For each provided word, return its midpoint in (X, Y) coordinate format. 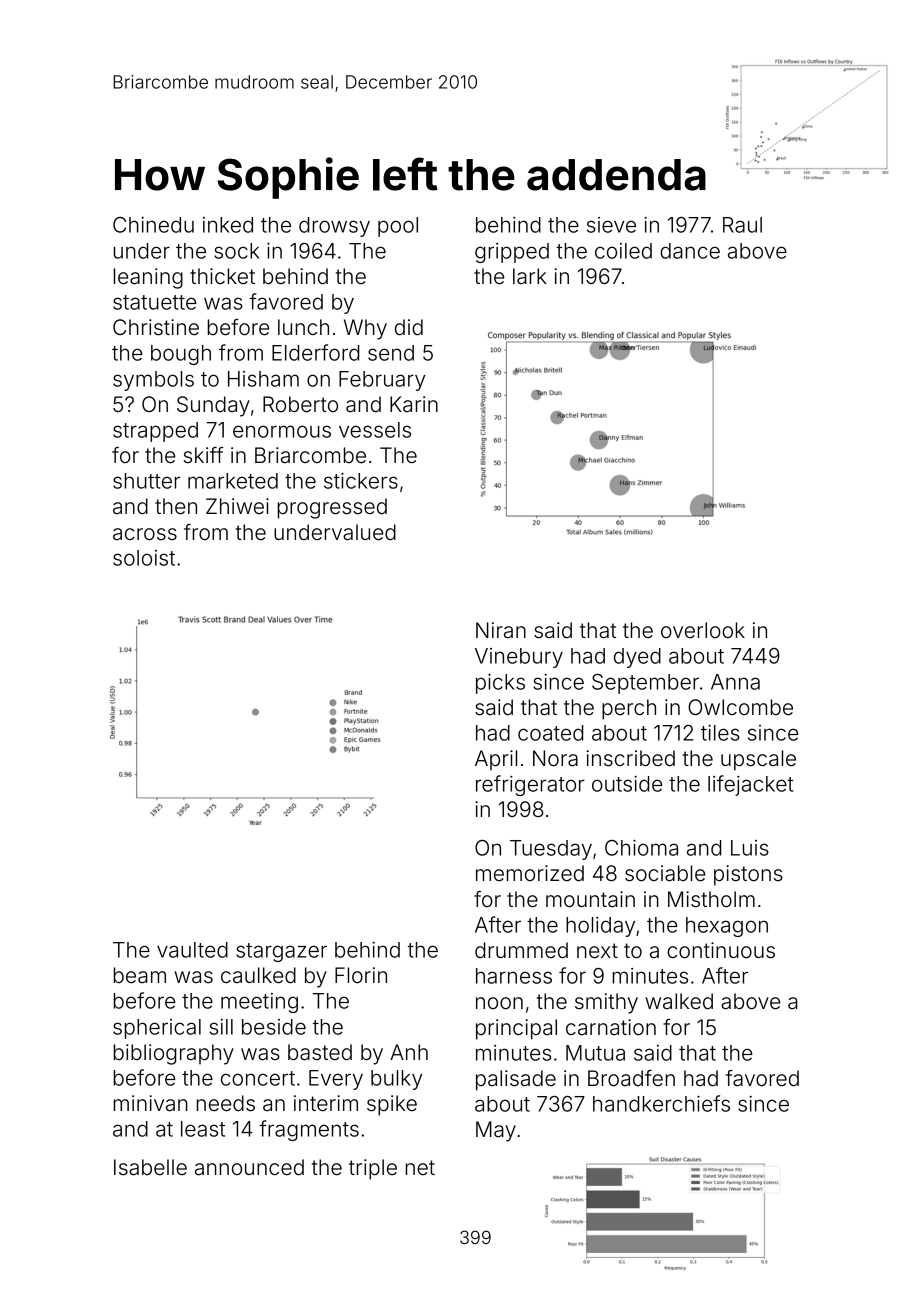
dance (690, 251)
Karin (414, 404)
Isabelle (150, 1167)
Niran (501, 630)
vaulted (192, 950)
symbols (153, 381)
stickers (361, 481)
